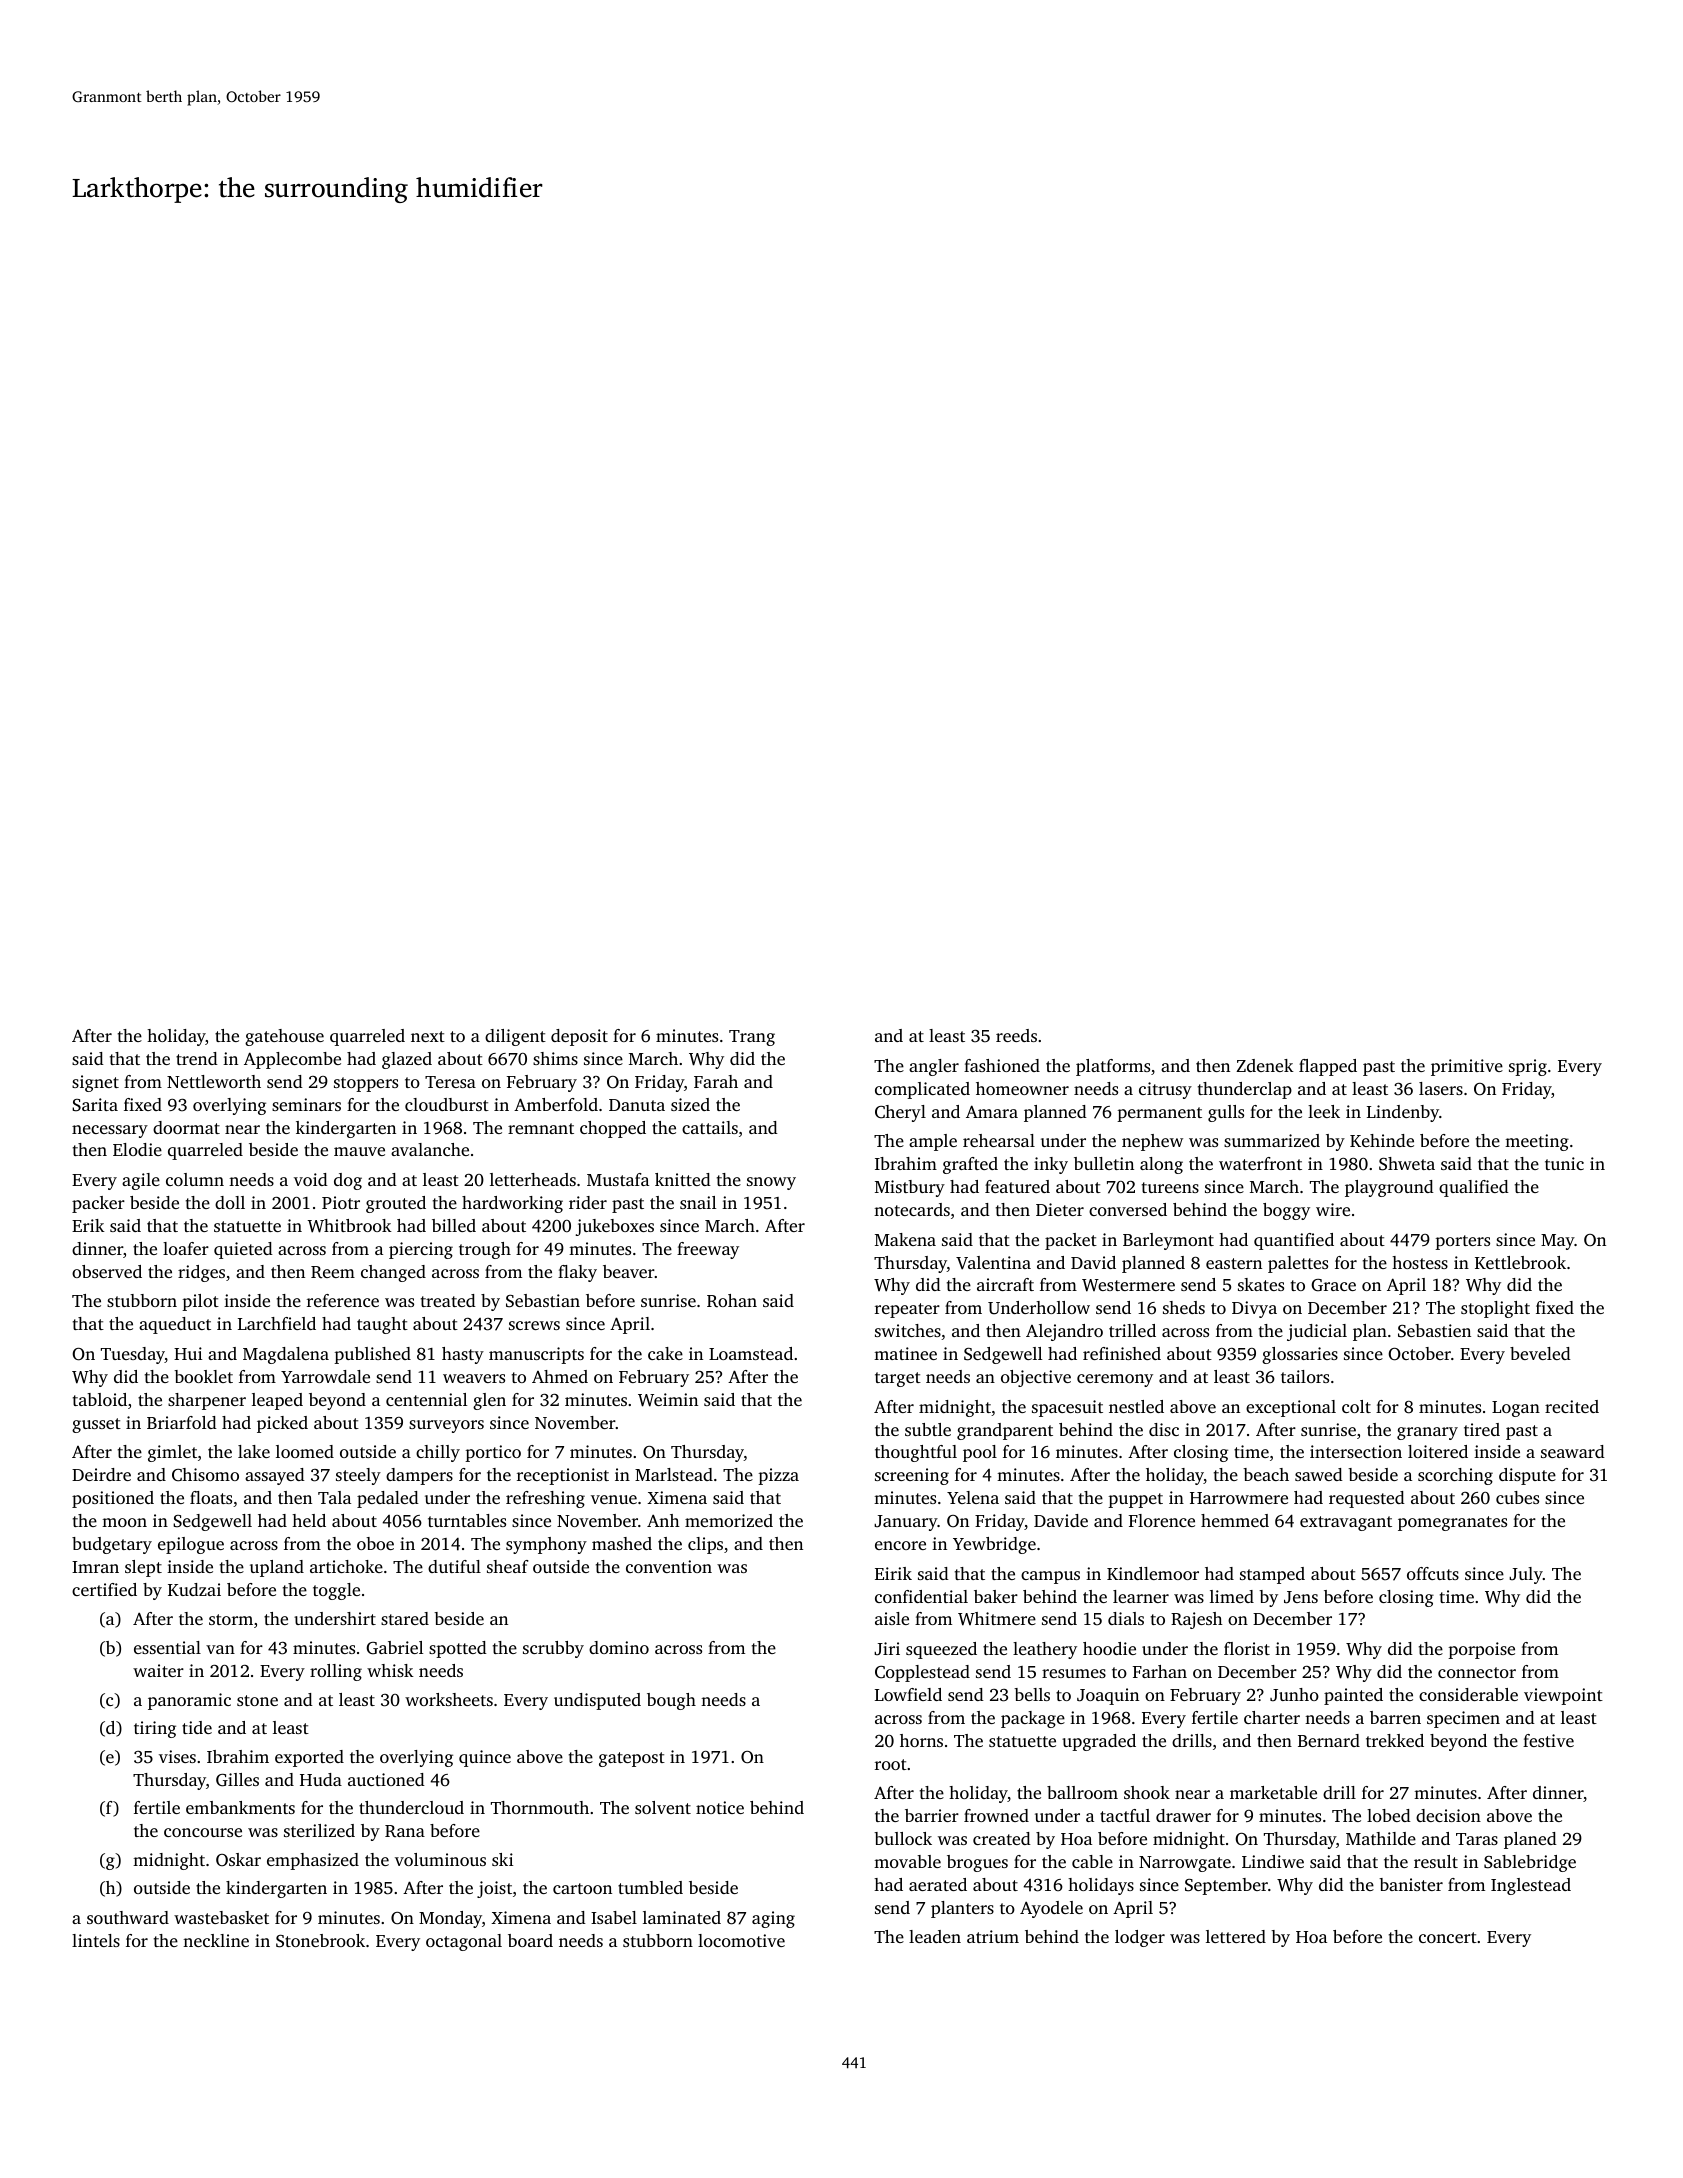 This document has height=2178, width=1683. What do you see at coordinates (1125, 1815) in the document?
I see `tactful` at bounding box center [1125, 1815].
